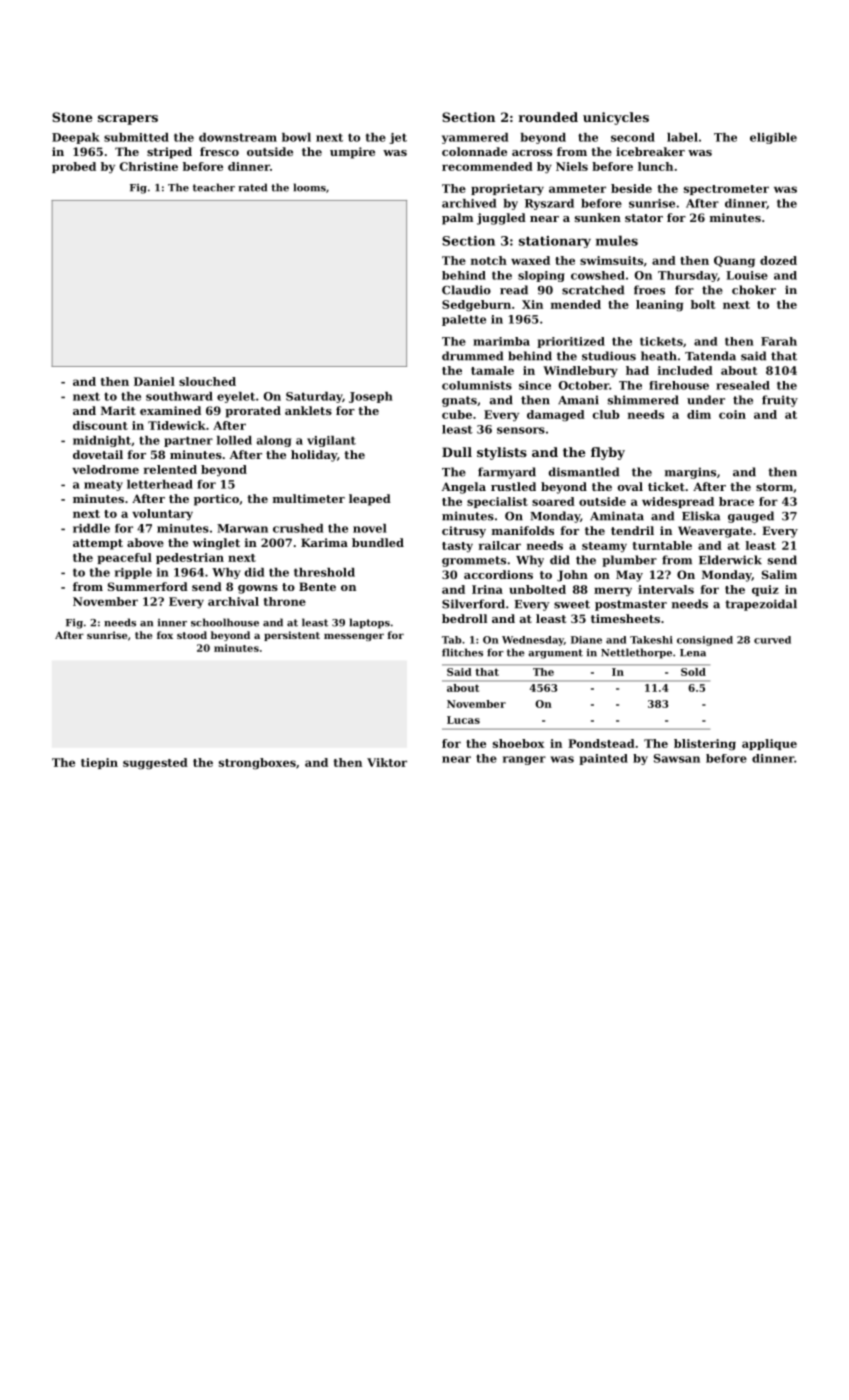 The height and width of the screenshot is (1400, 849). Describe the element at coordinates (497, 502) in the screenshot. I see `specialist` at that location.
